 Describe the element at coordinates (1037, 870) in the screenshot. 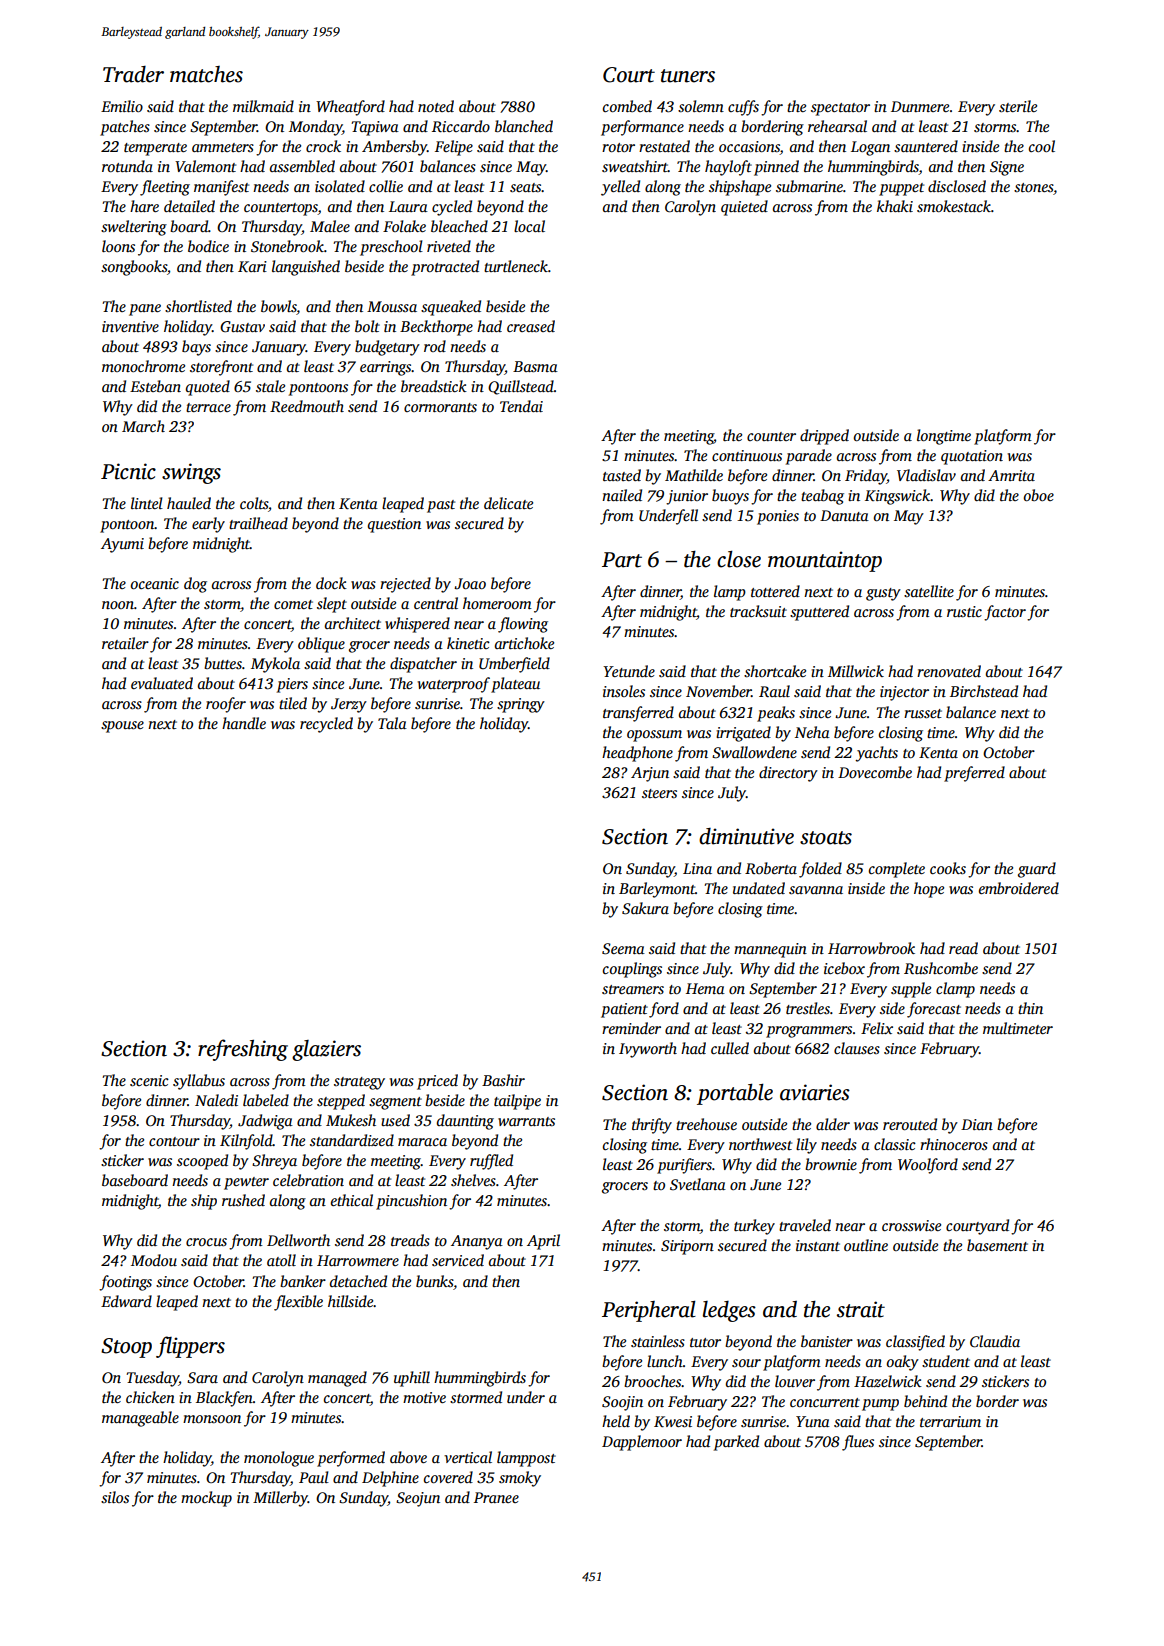

I see `guard` at that location.
